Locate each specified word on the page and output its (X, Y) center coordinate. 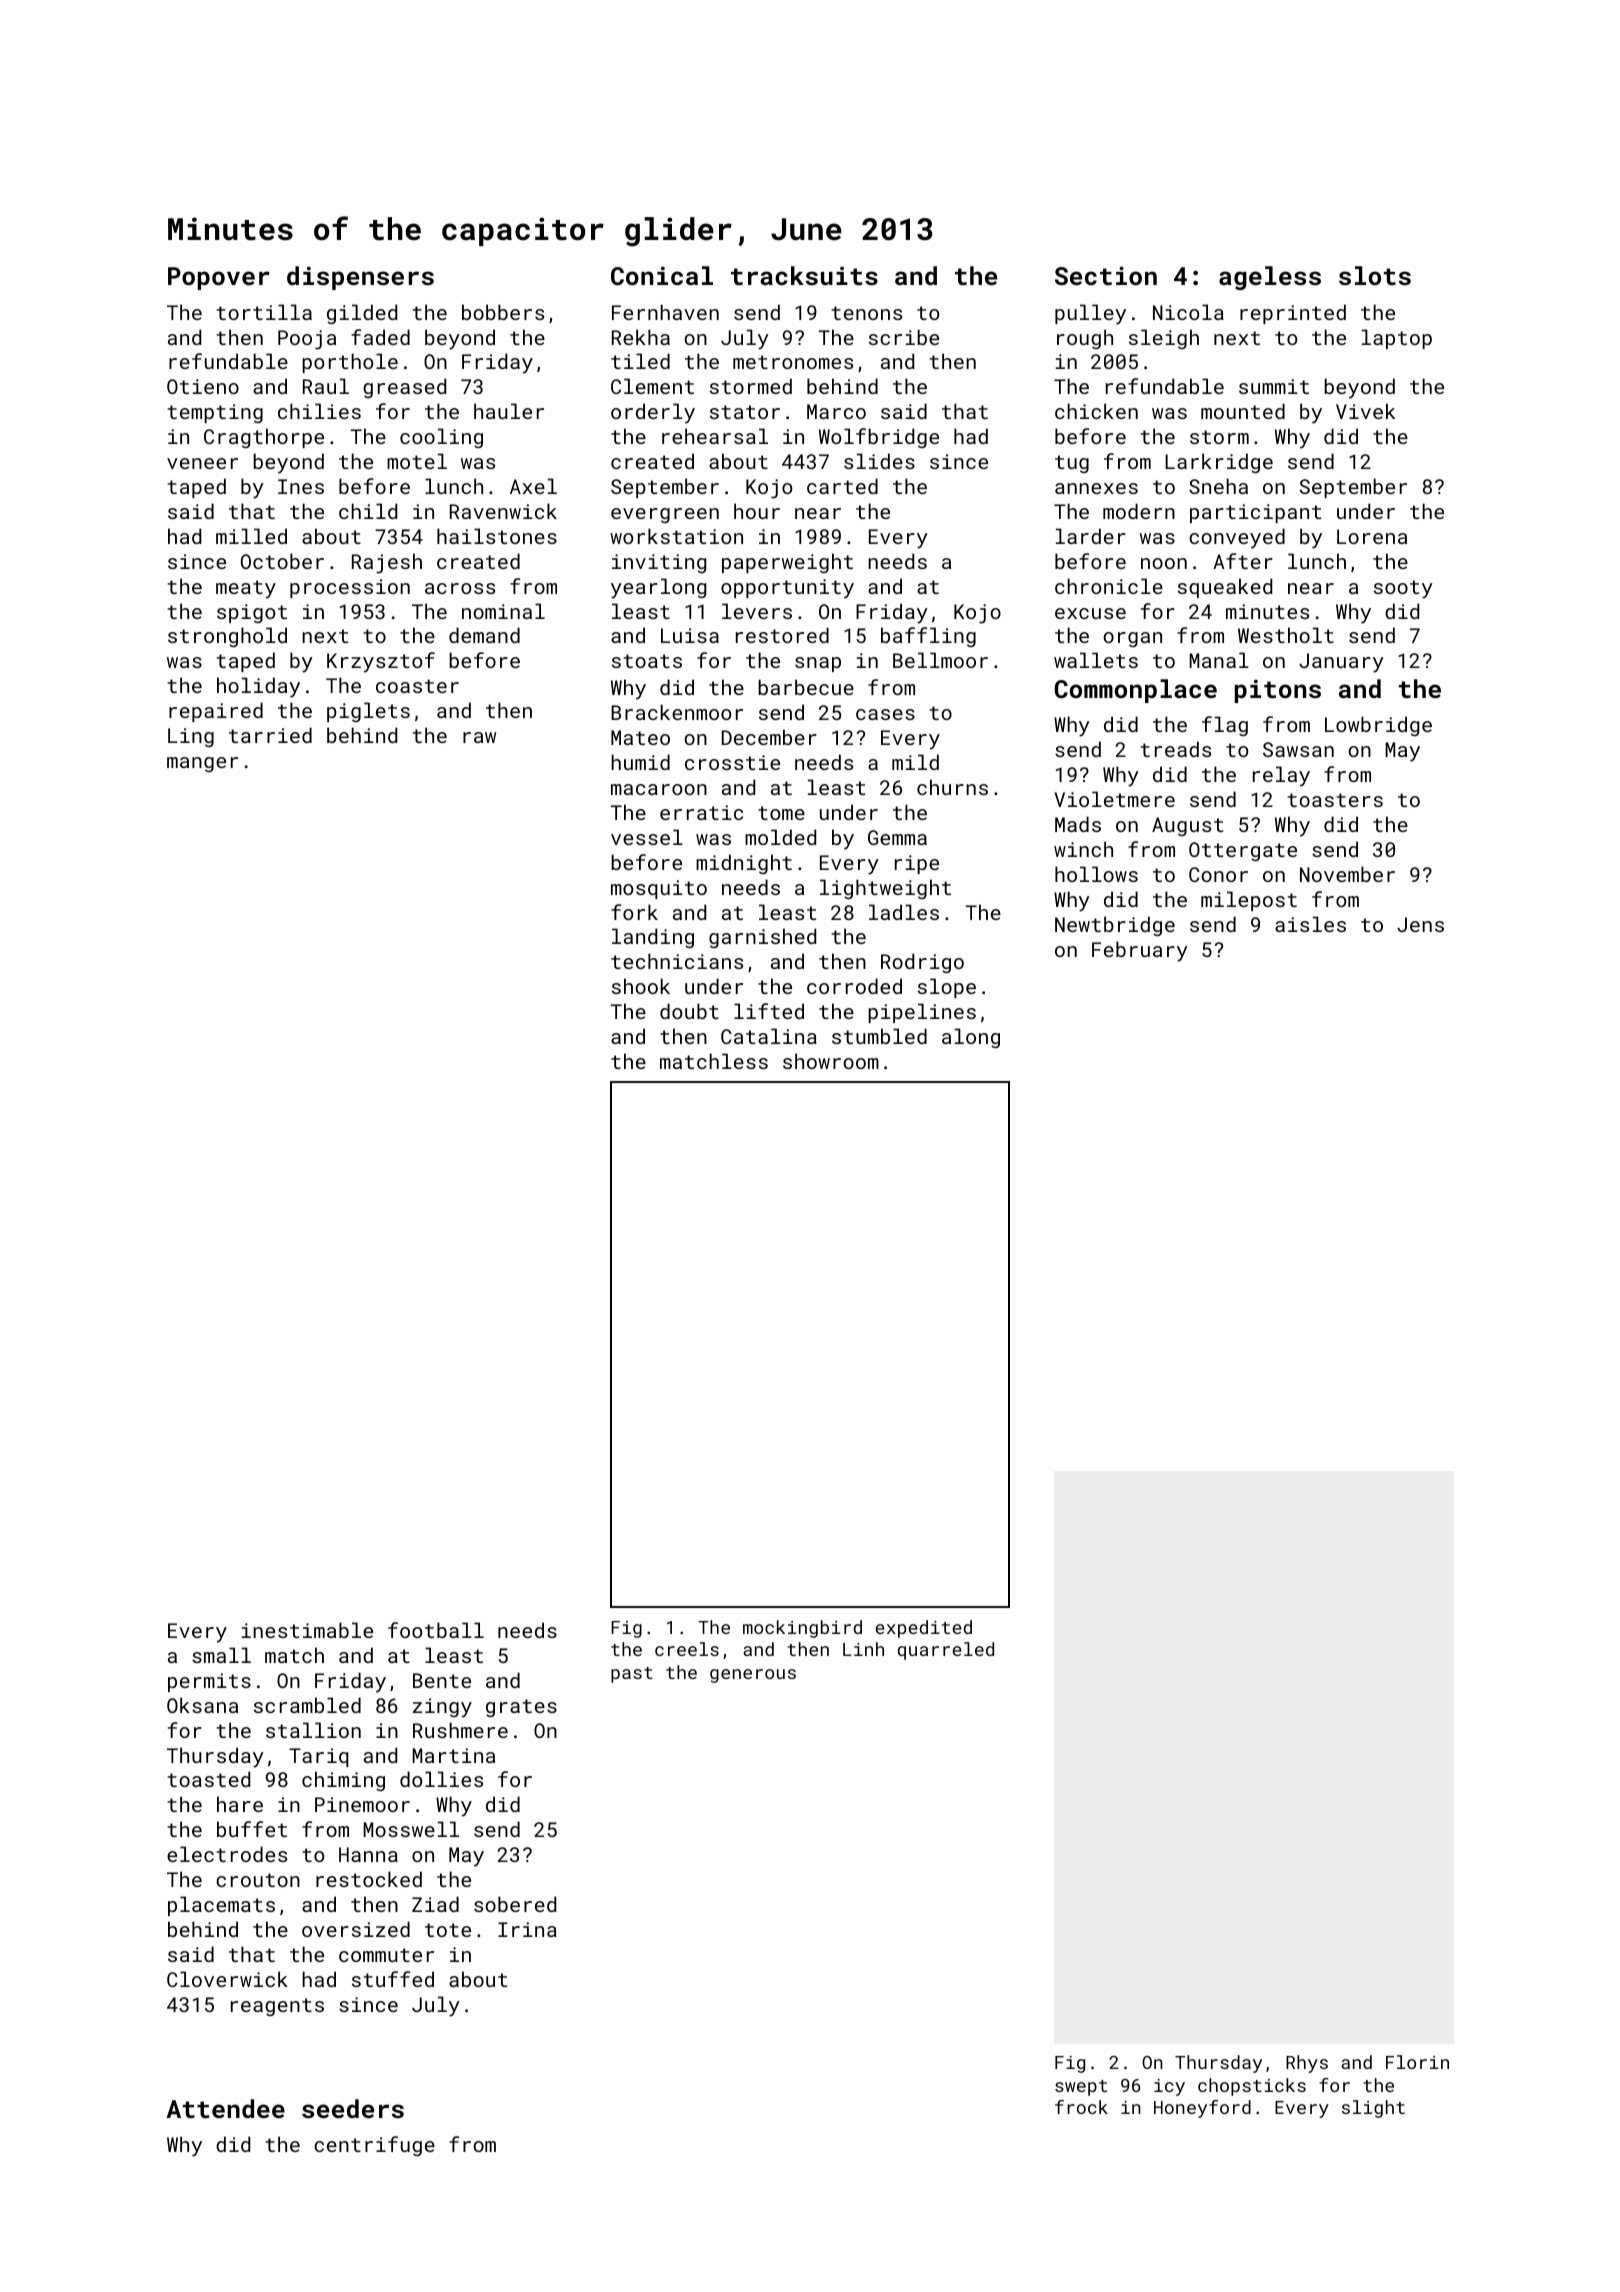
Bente (442, 1680)
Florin (1417, 2062)
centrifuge (374, 2146)
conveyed (1237, 538)
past (632, 1675)
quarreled (946, 1651)
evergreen (665, 515)
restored (782, 635)
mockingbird (802, 1629)
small (221, 1655)
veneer (202, 463)
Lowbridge (1378, 726)
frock (1081, 2107)
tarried (270, 735)
